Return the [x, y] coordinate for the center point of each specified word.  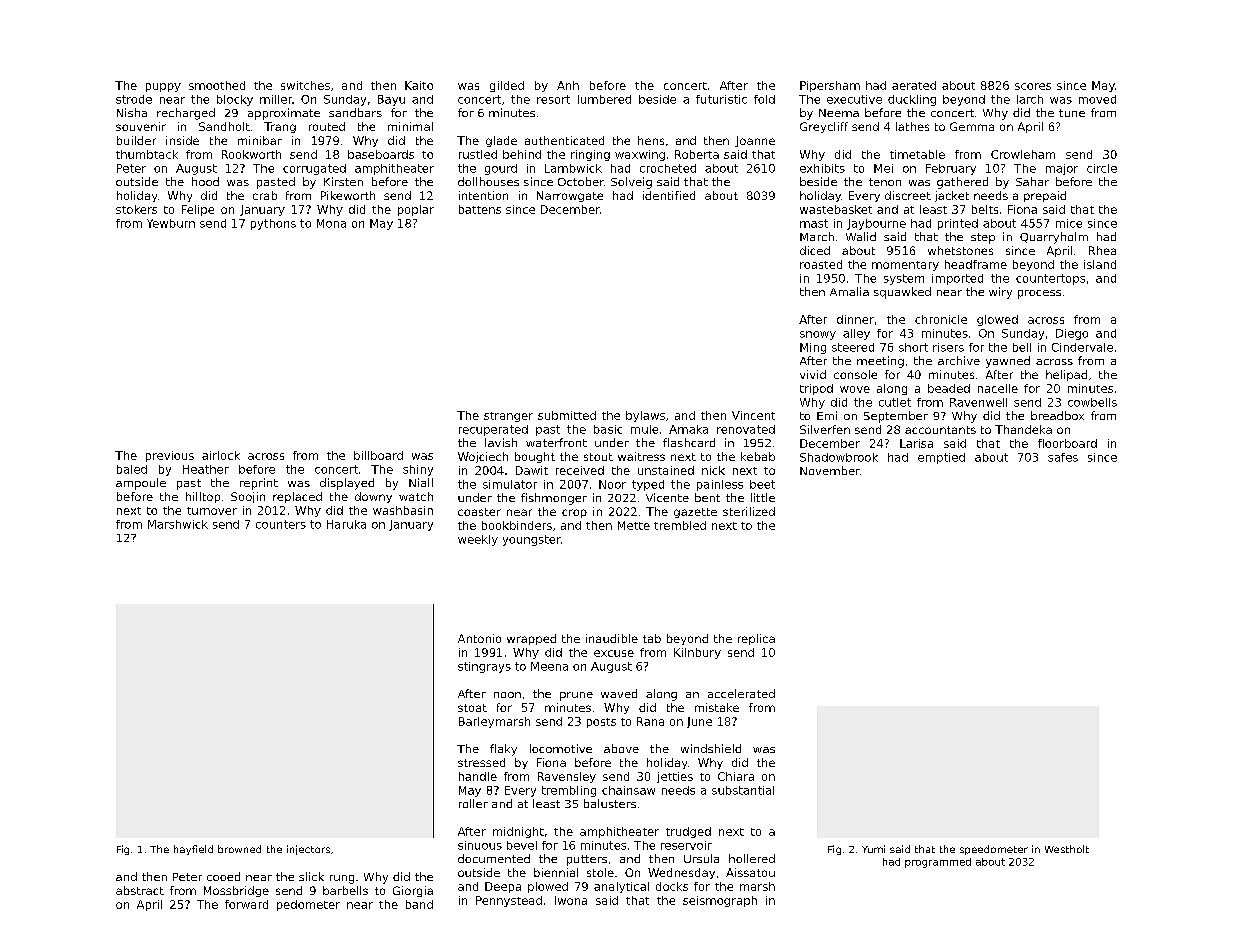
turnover [212, 511]
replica [756, 639]
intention [483, 195]
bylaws [645, 416]
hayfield [193, 850]
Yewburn [171, 223]
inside [182, 140]
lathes [912, 126]
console [855, 374]
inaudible [612, 638]
